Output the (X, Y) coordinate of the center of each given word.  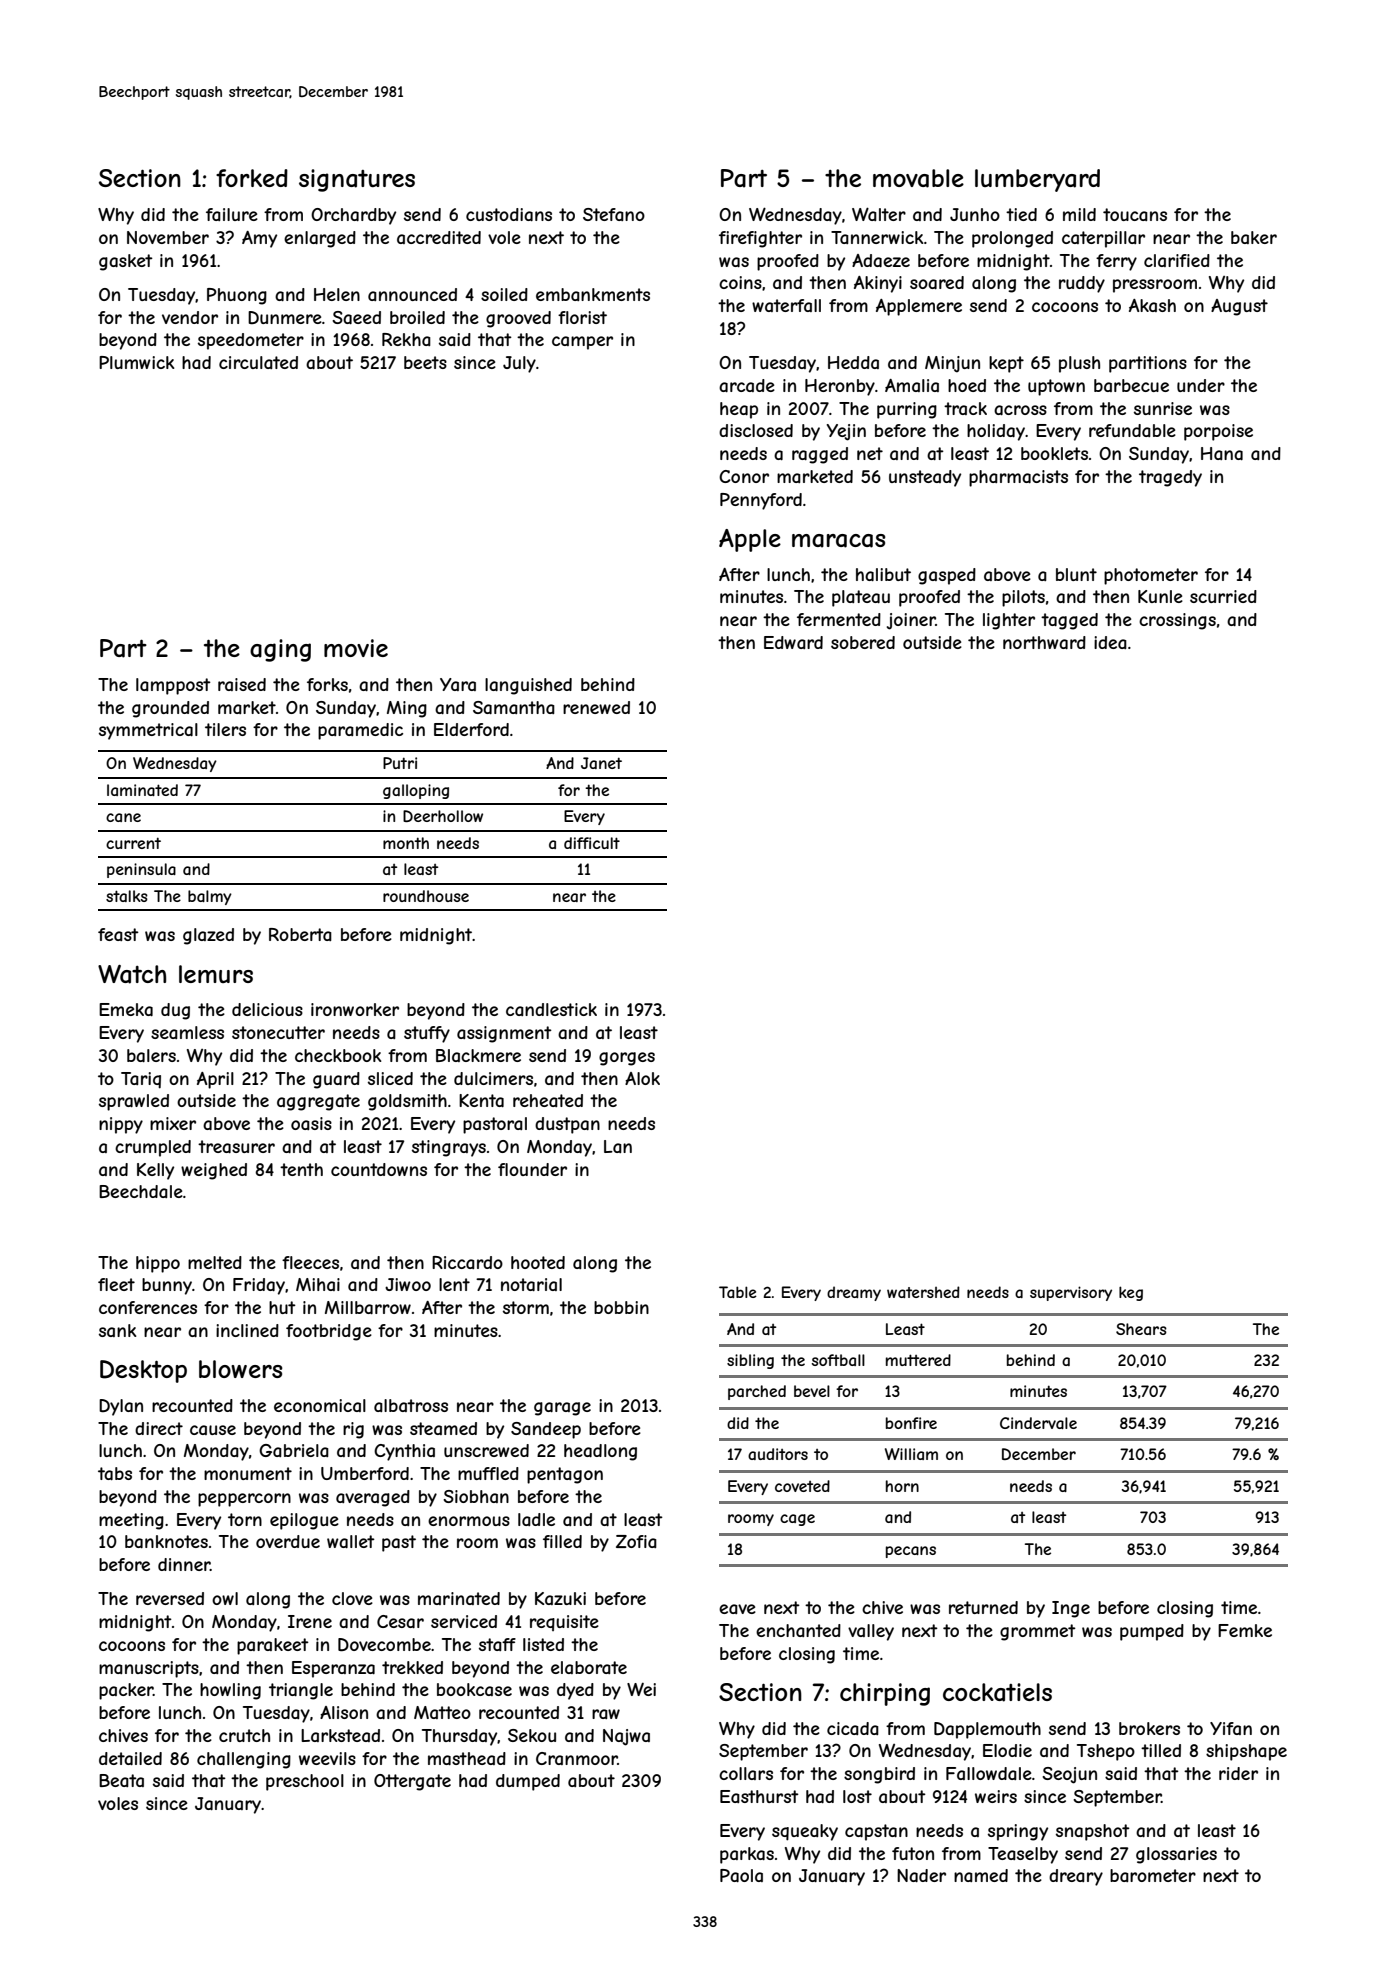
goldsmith (407, 1102)
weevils (327, 1758)
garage (562, 1409)
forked (252, 178)
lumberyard (1037, 180)
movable (918, 178)
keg (1131, 1293)
